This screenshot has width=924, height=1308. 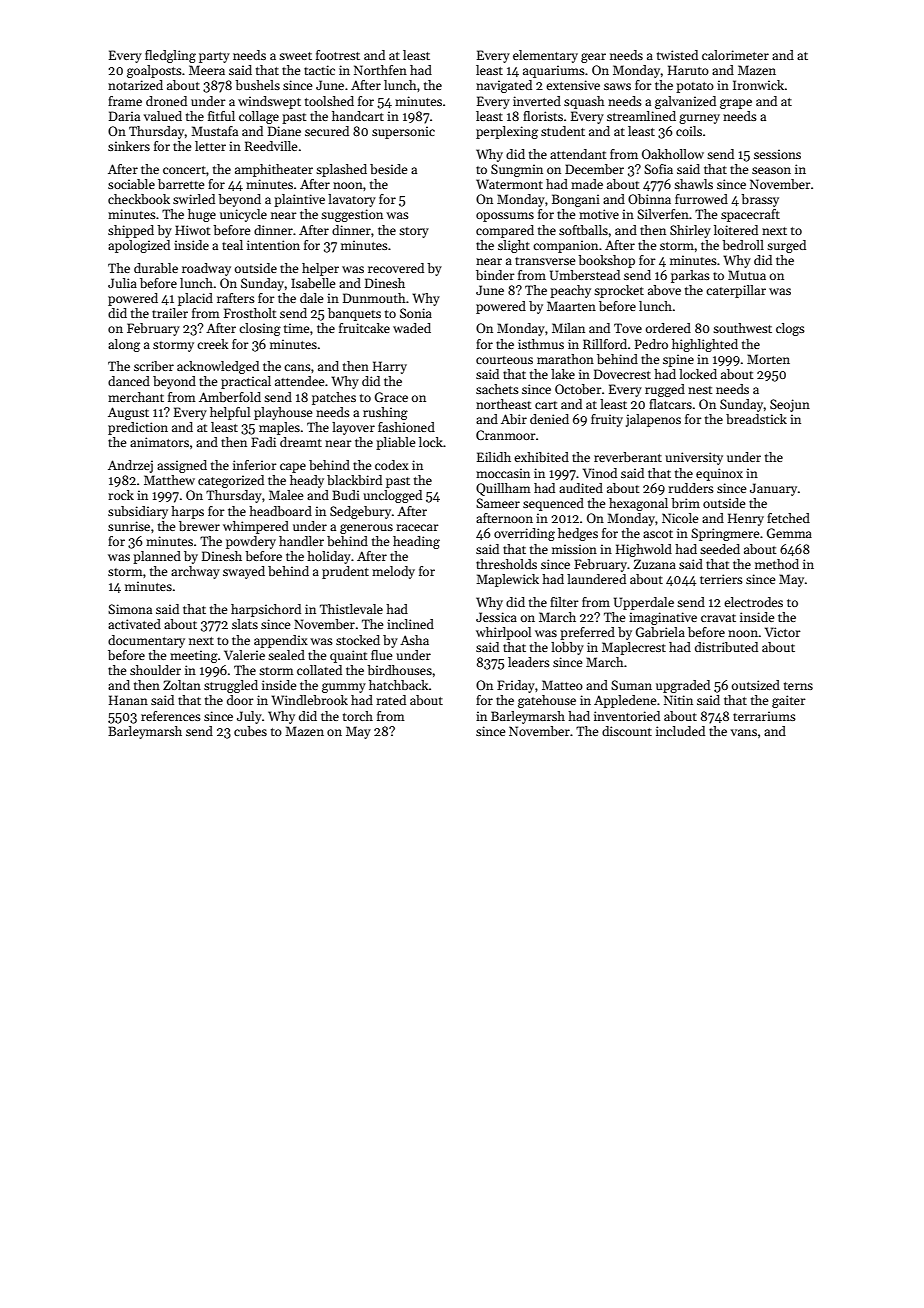 I want to click on spine, so click(x=678, y=360).
